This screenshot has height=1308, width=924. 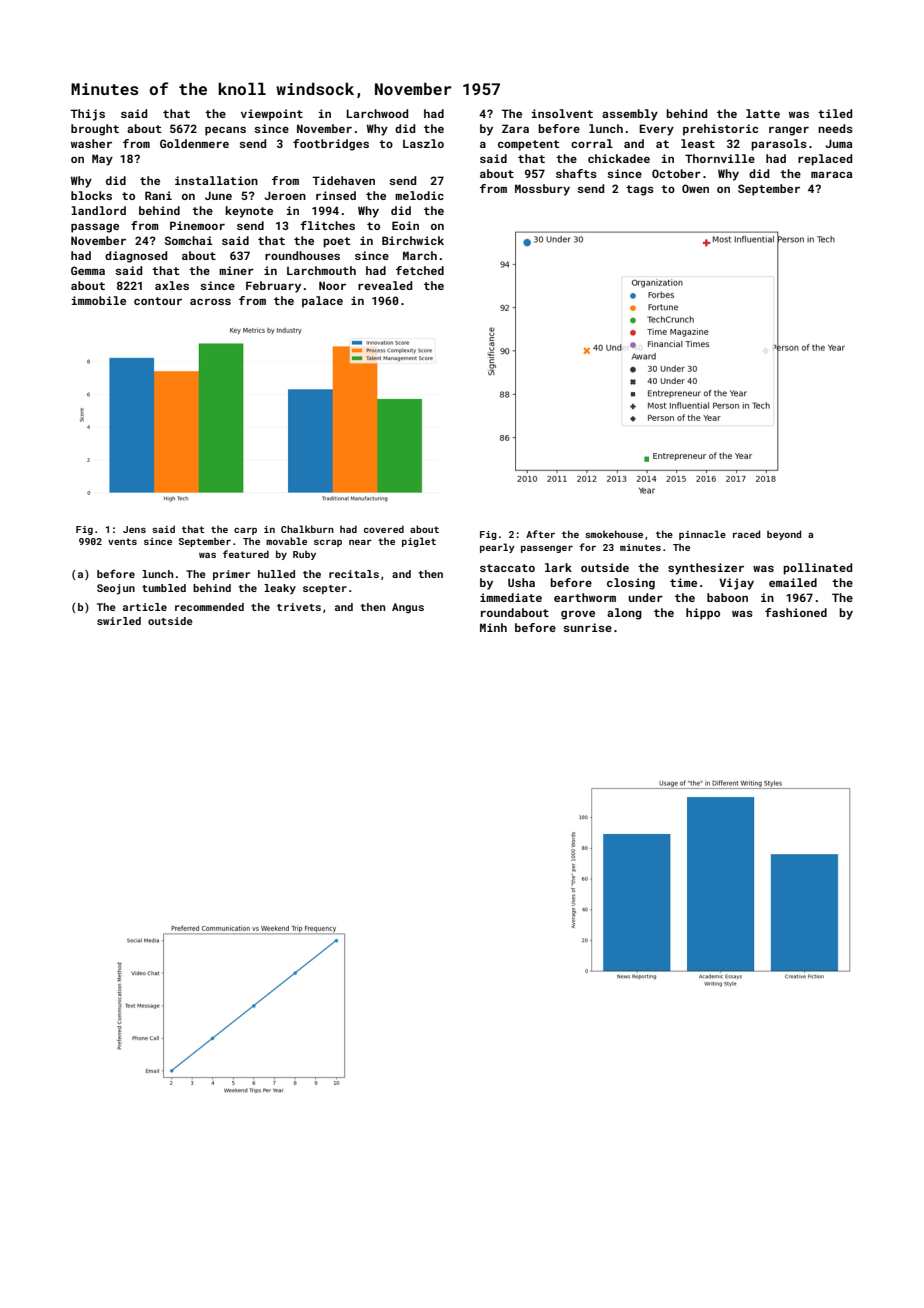 I want to click on smokehouse, so click(x=614, y=534).
